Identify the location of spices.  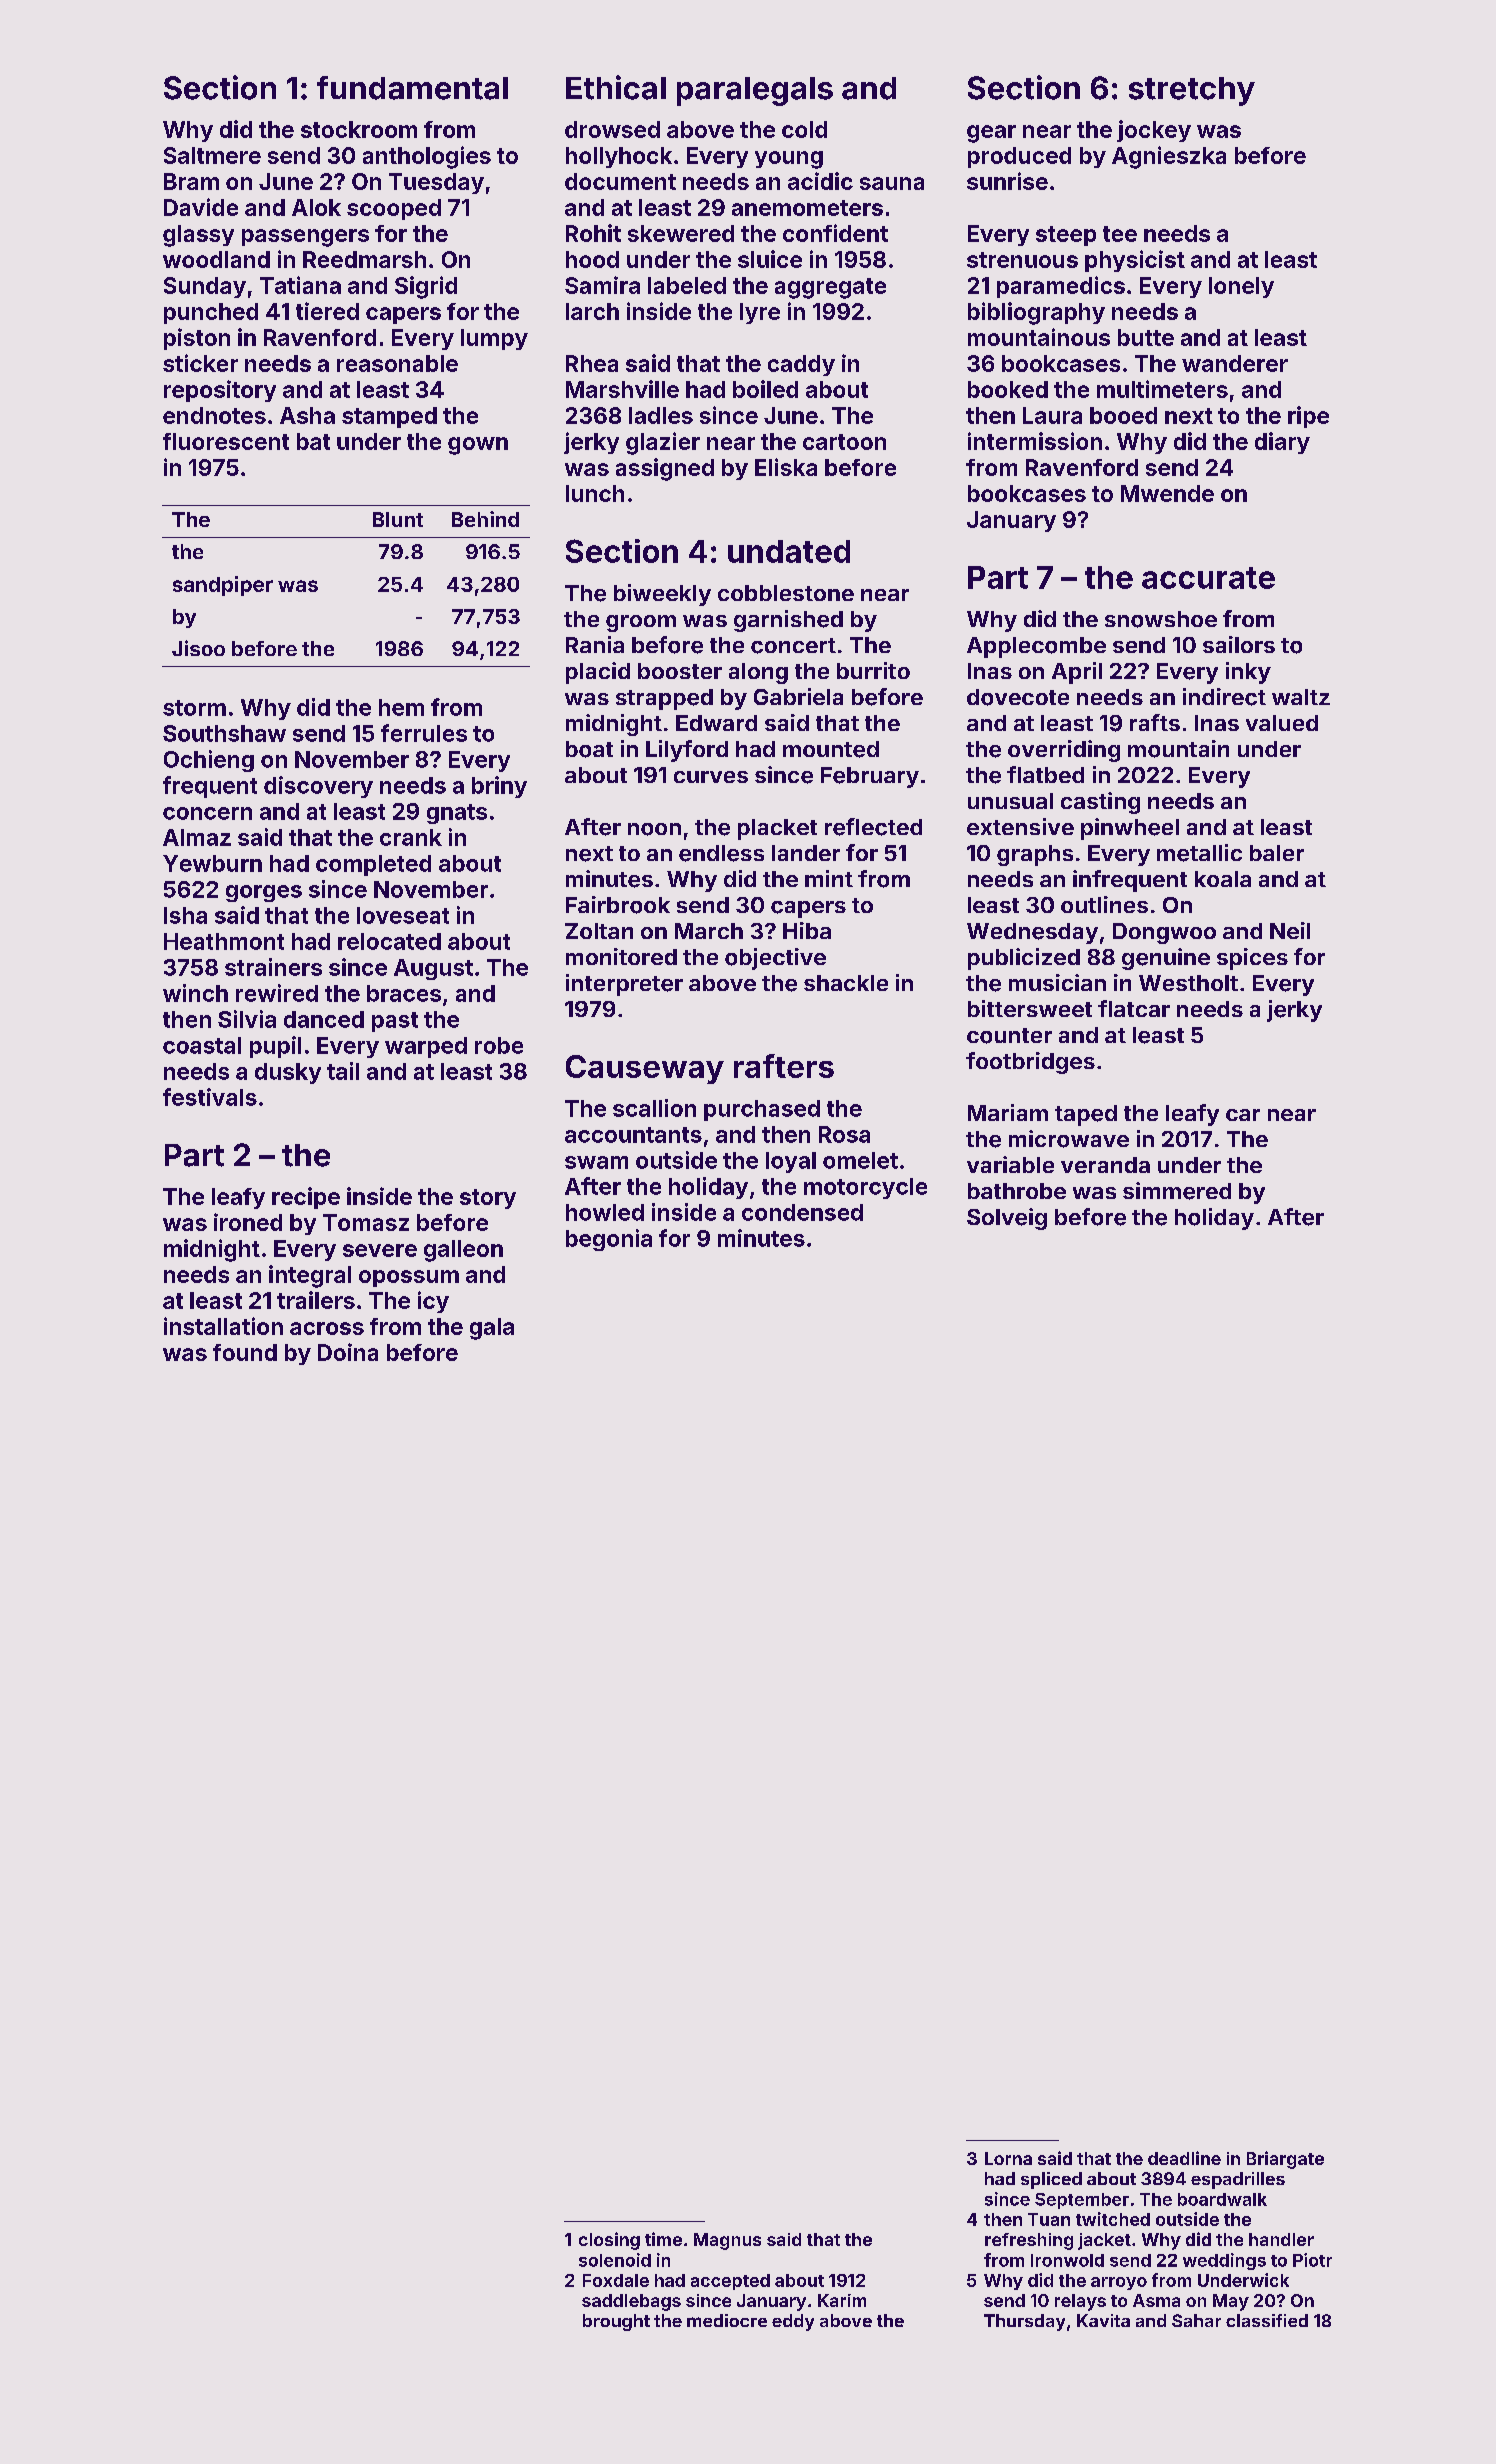
(1252, 959).
